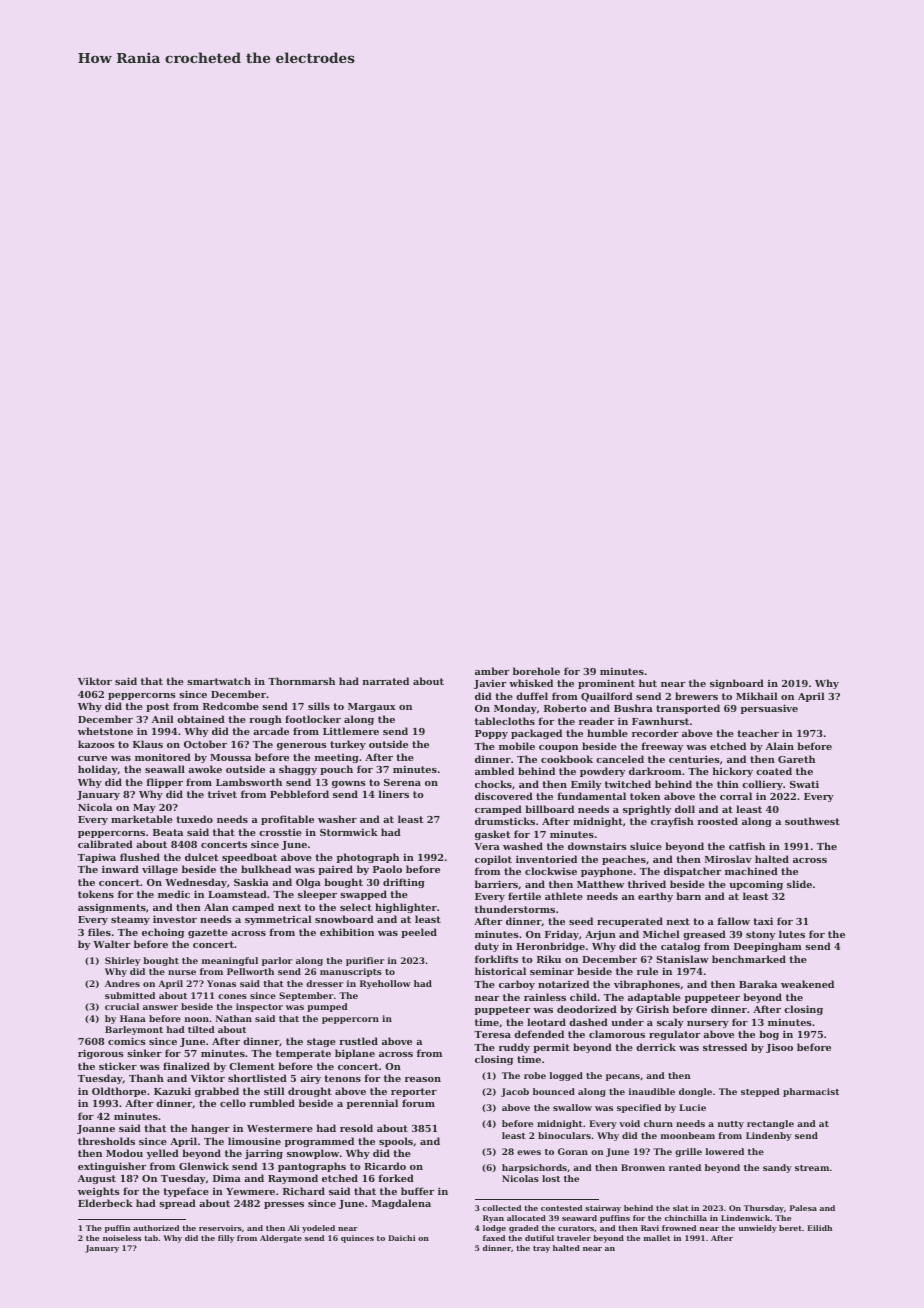  I want to click on unwieldy, so click(757, 1229).
